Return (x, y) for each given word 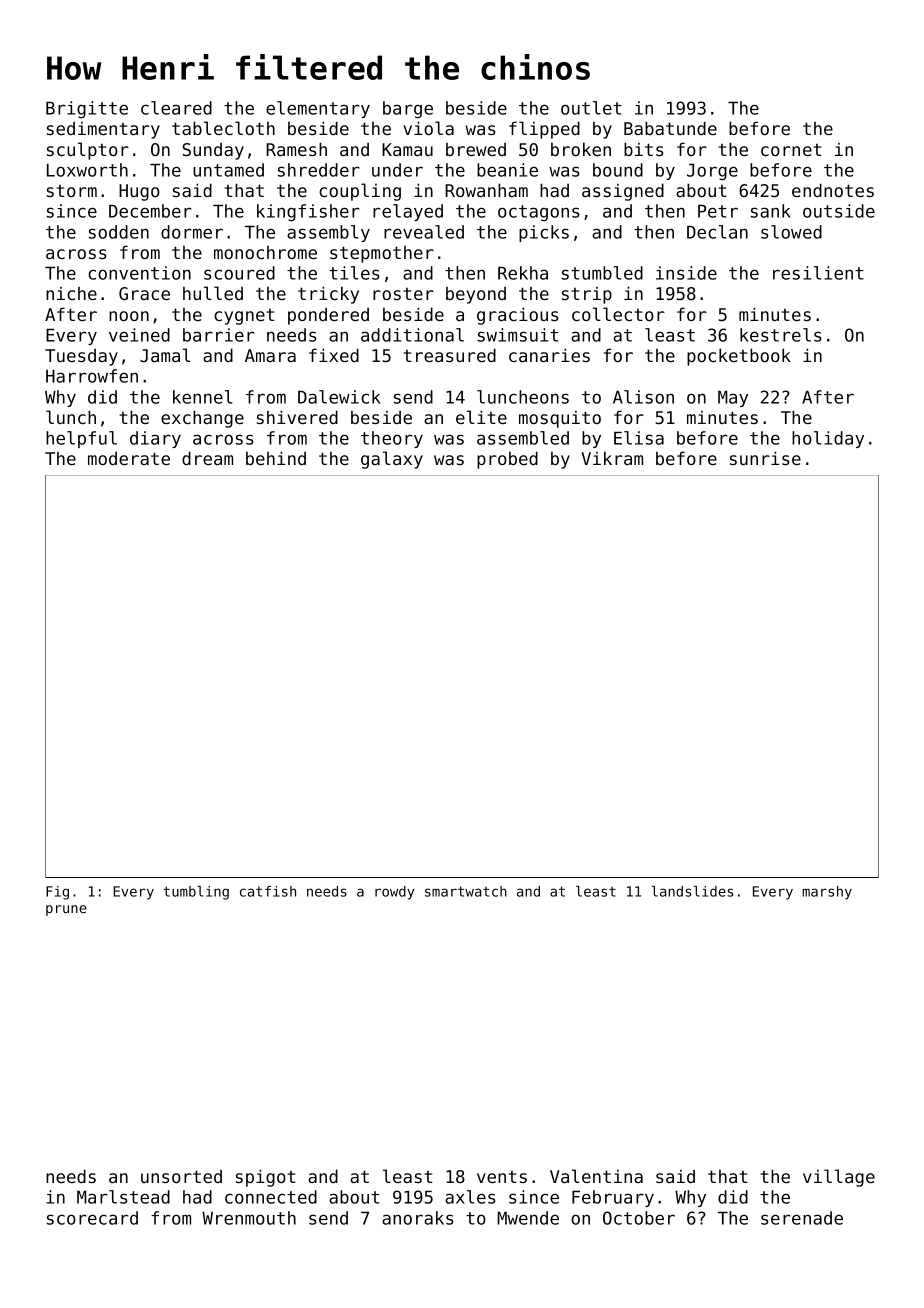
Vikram (612, 458)
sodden (119, 232)
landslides (692, 891)
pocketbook (739, 357)
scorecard (92, 1218)
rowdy (394, 893)
